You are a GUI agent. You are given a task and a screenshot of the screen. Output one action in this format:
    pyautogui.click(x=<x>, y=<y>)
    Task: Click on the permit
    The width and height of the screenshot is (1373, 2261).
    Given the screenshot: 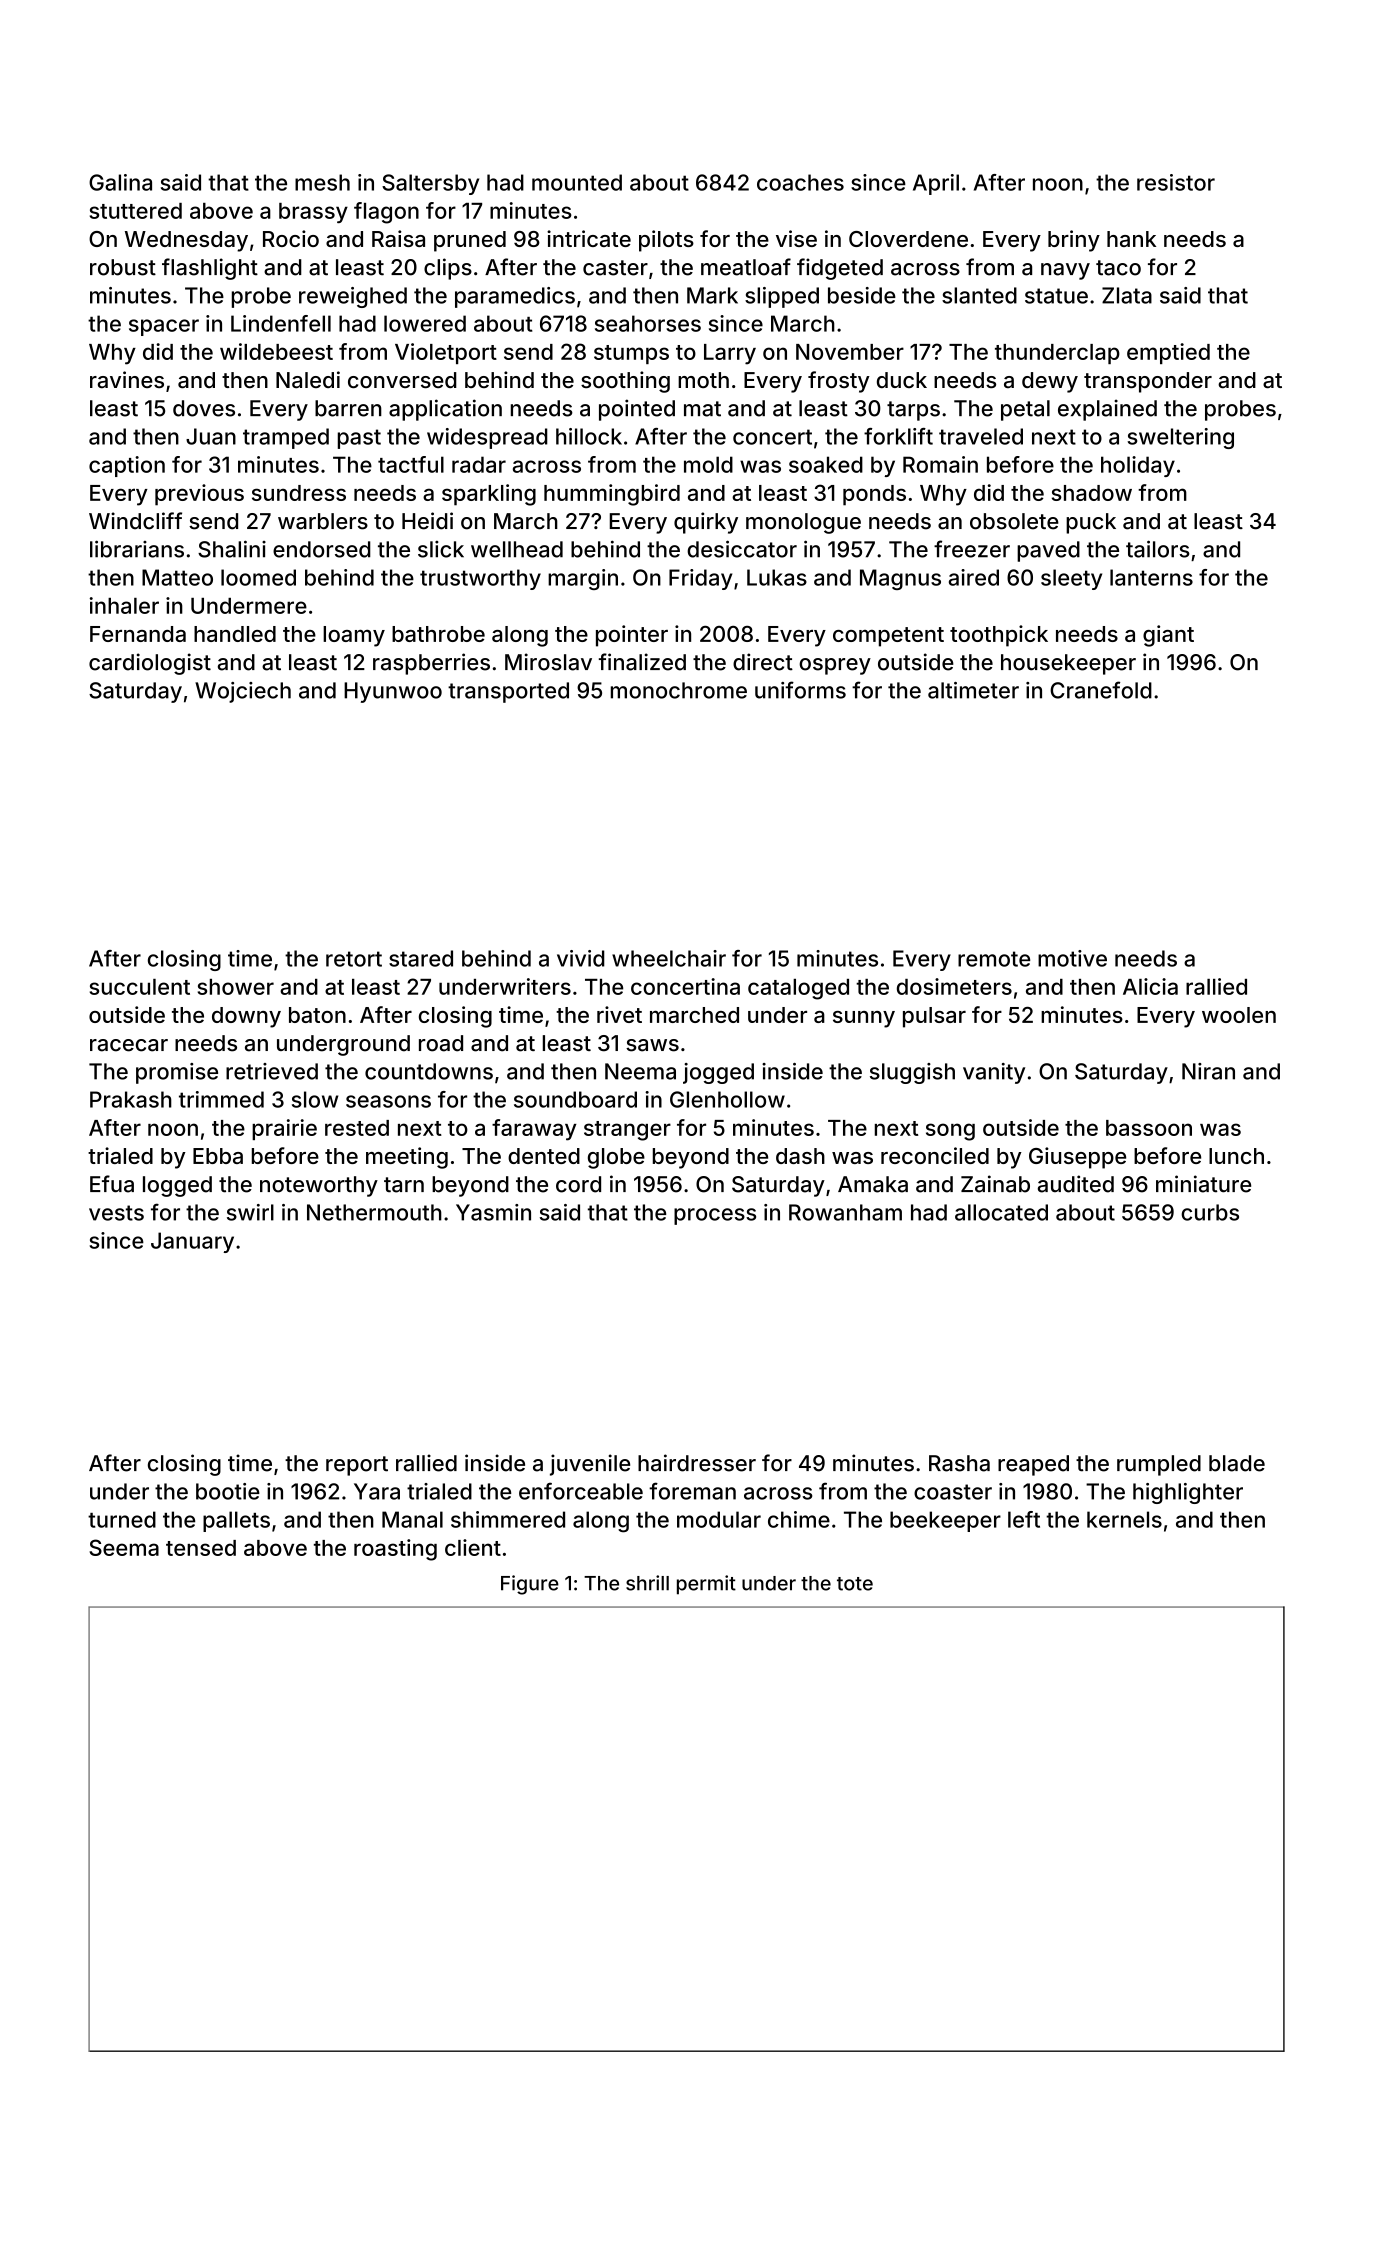 What is the action you would take?
    pyautogui.click(x=706, y=1585)
